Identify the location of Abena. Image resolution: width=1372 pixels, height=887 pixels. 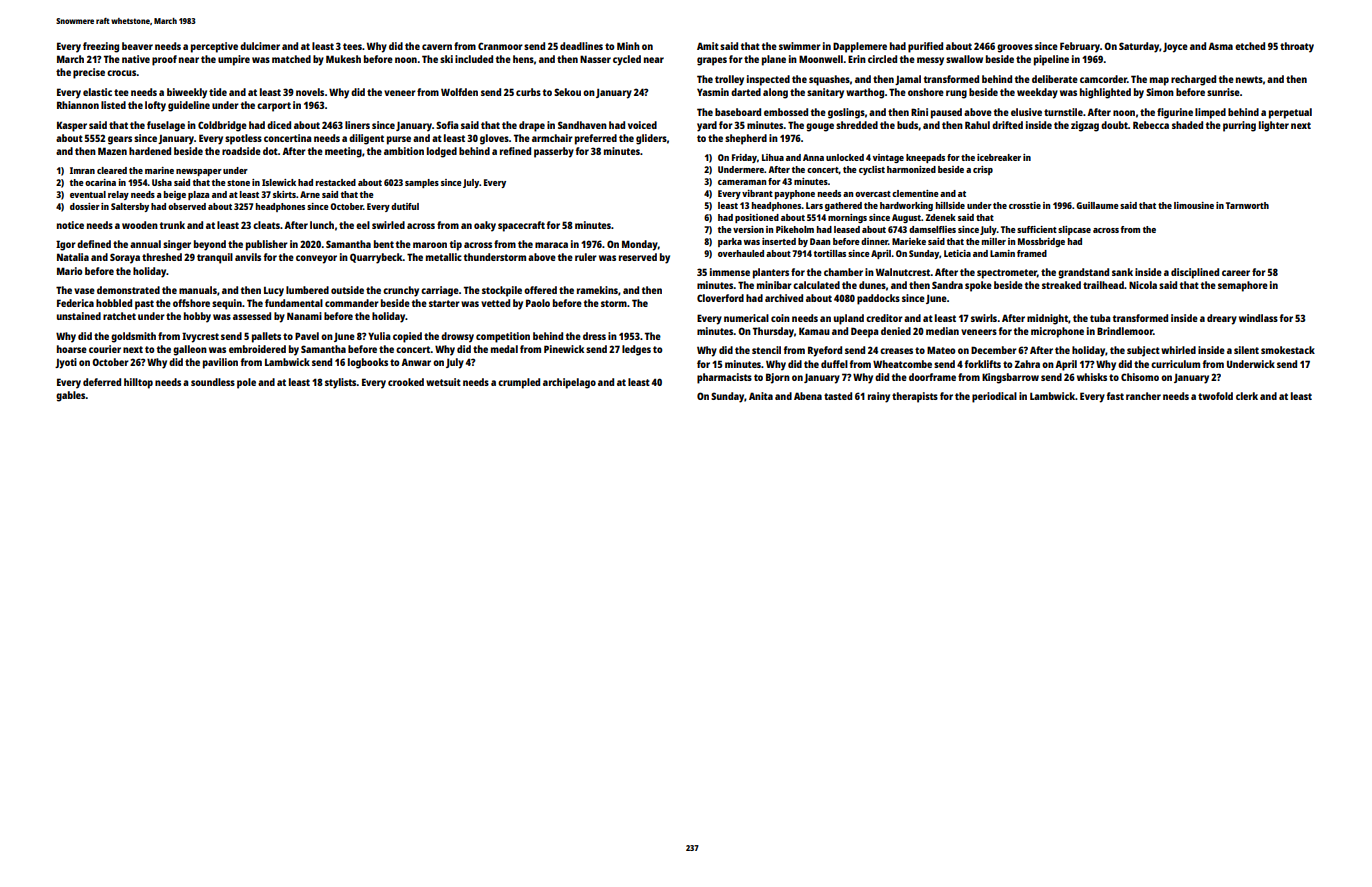
(808, 396).
